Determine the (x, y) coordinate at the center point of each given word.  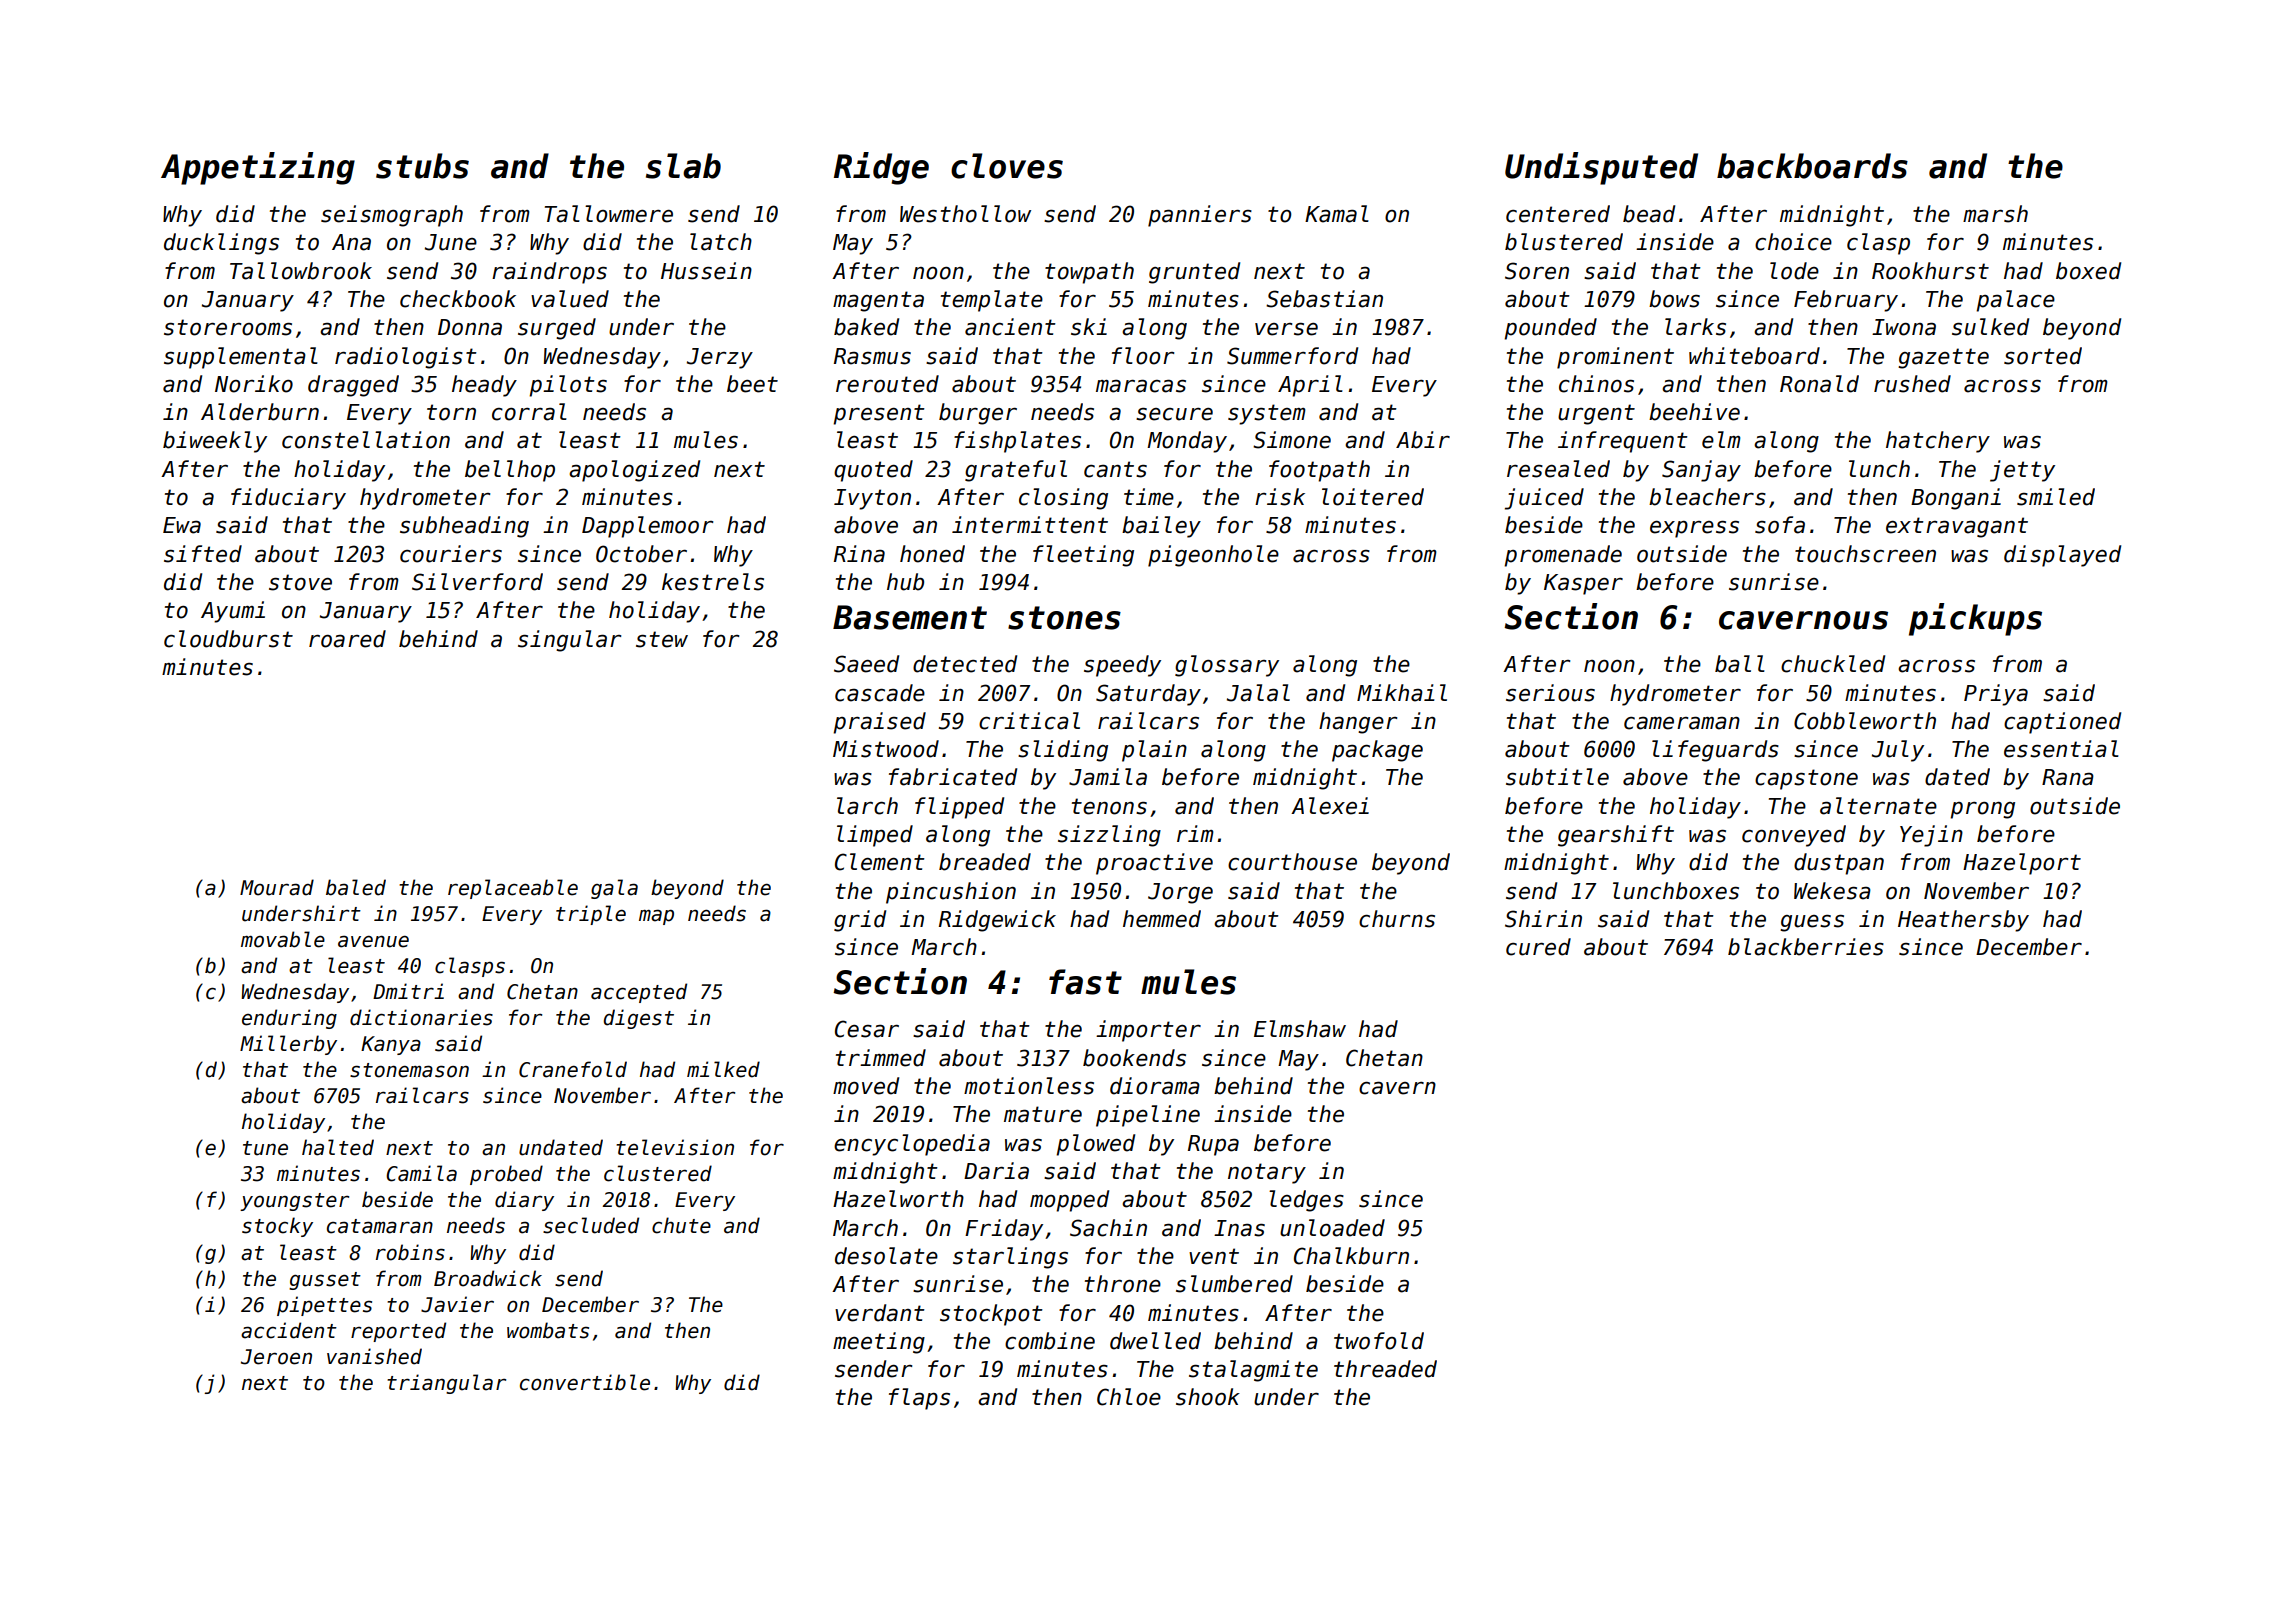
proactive (1154, 864)
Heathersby (1963, 921)
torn (451, 412)
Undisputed (1601, 168)
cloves (1007, 166)
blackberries (1806, 947)
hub (905, 582)
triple (591, 915)
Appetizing (258, 168)
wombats (548, 1330)
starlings (1010, 1258)
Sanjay (1701, 471)
